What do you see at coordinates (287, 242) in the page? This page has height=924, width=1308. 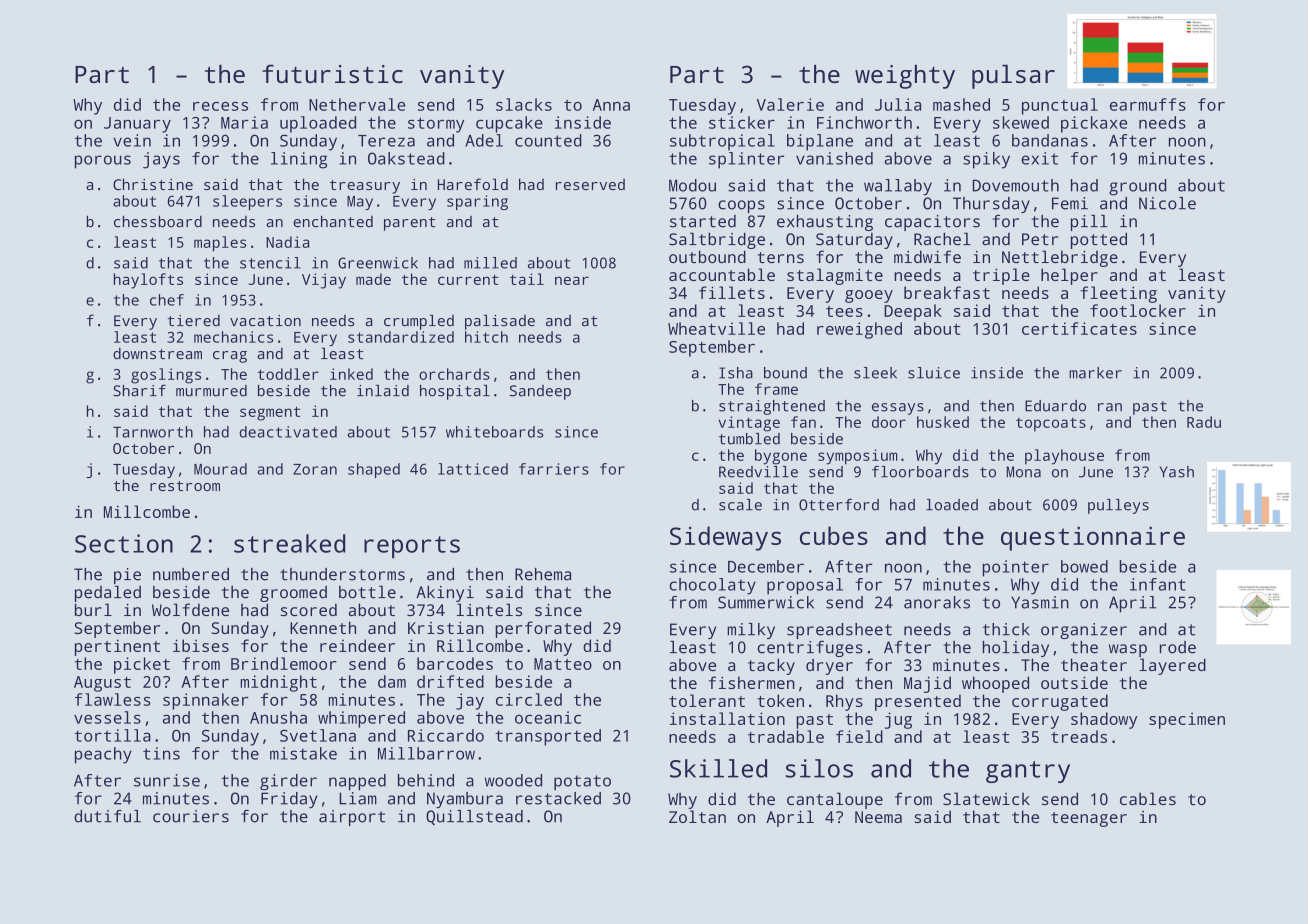 I see `Nadia` at bounding box center [287, 242].
